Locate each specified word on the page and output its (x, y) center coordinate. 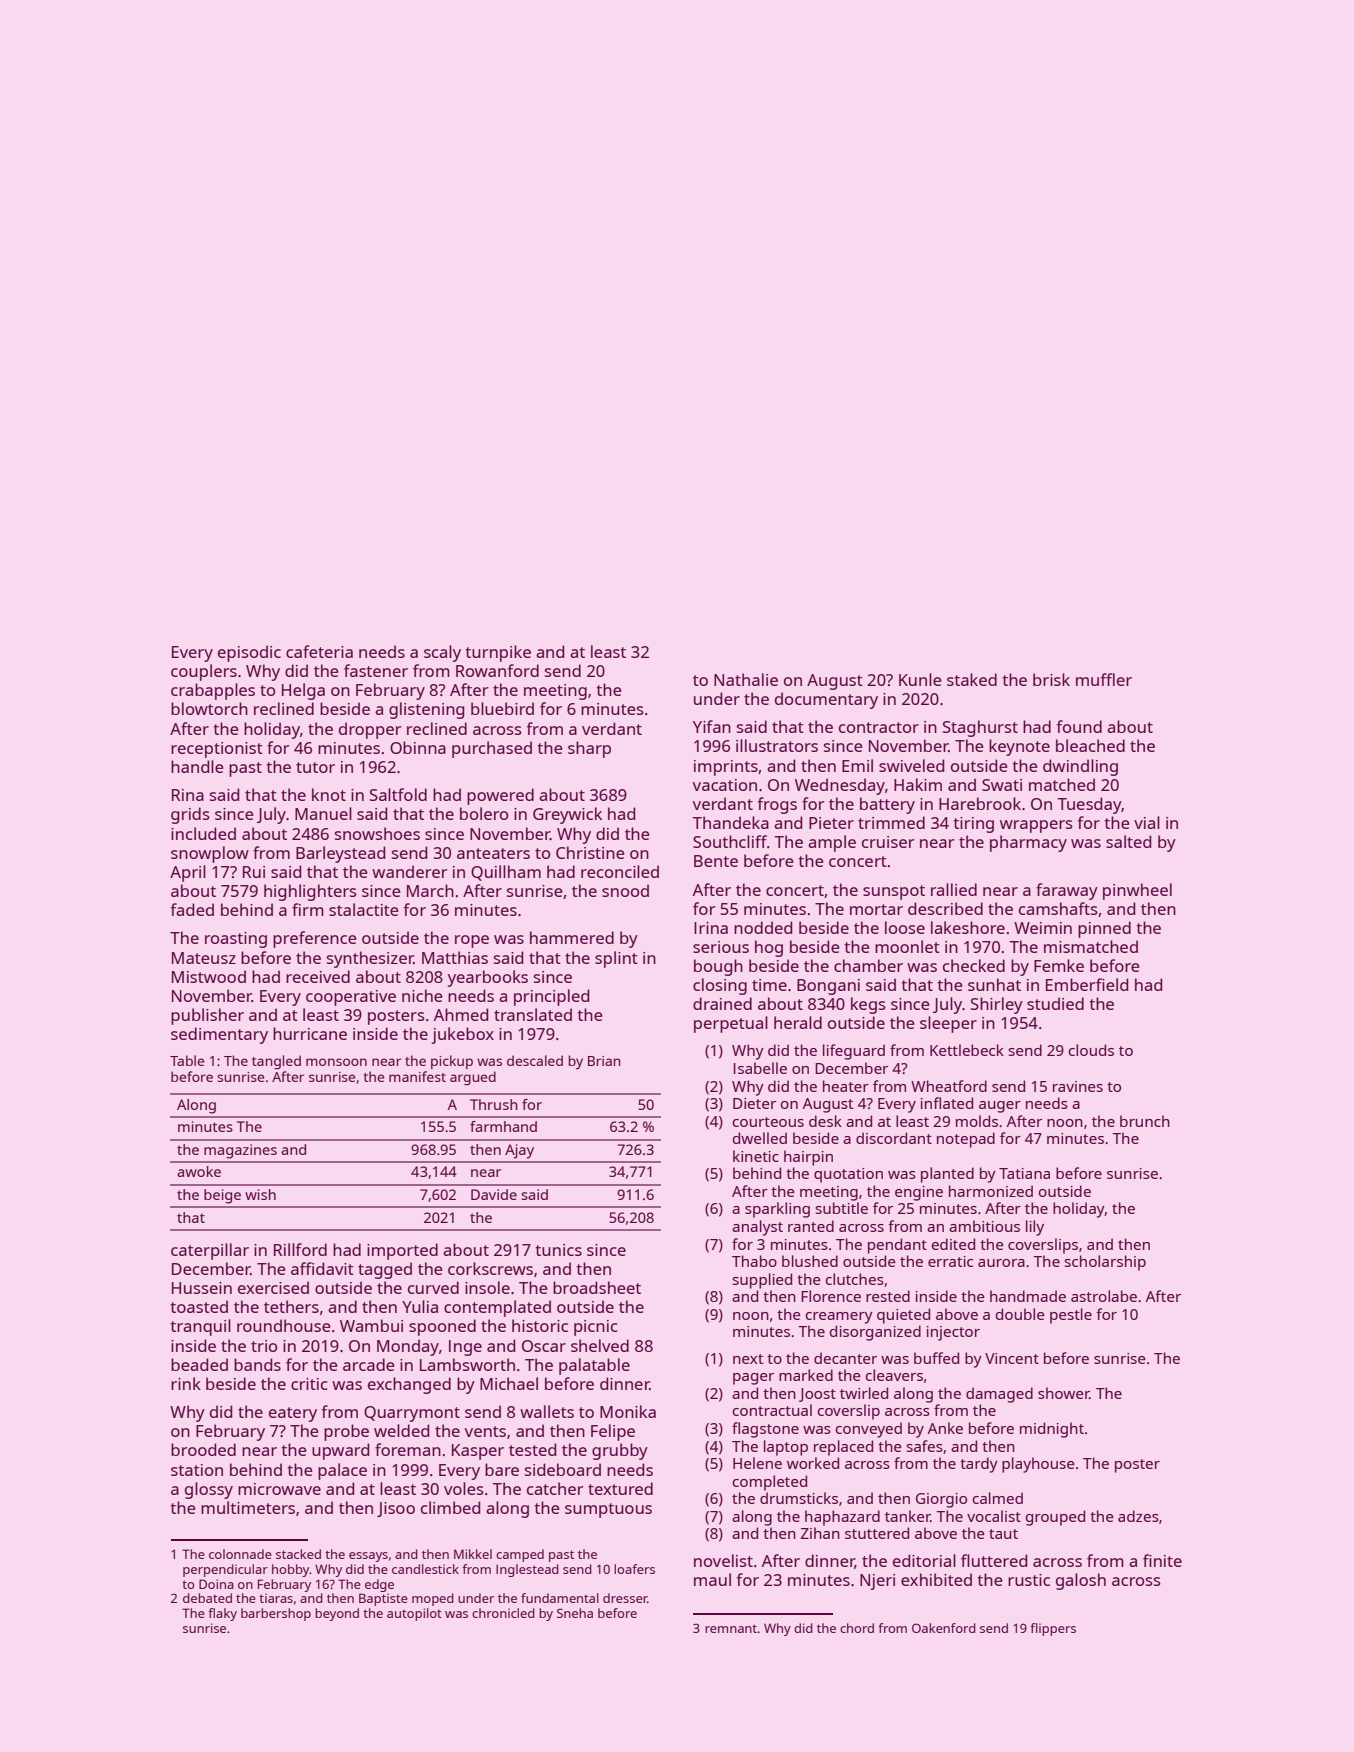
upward (340, 1451)
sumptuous (608, 1510)
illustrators (777, 745)
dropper (370, 730)
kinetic (756, 1156)
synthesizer (370, 959)
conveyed (869, 1430)
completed (770, 1483)
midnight (1052, 1430)
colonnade (240, 1554)
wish (260, 1194)
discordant (894, 1138)
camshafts (1058, 908)
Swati (1002, 785)
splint (616, 959)
